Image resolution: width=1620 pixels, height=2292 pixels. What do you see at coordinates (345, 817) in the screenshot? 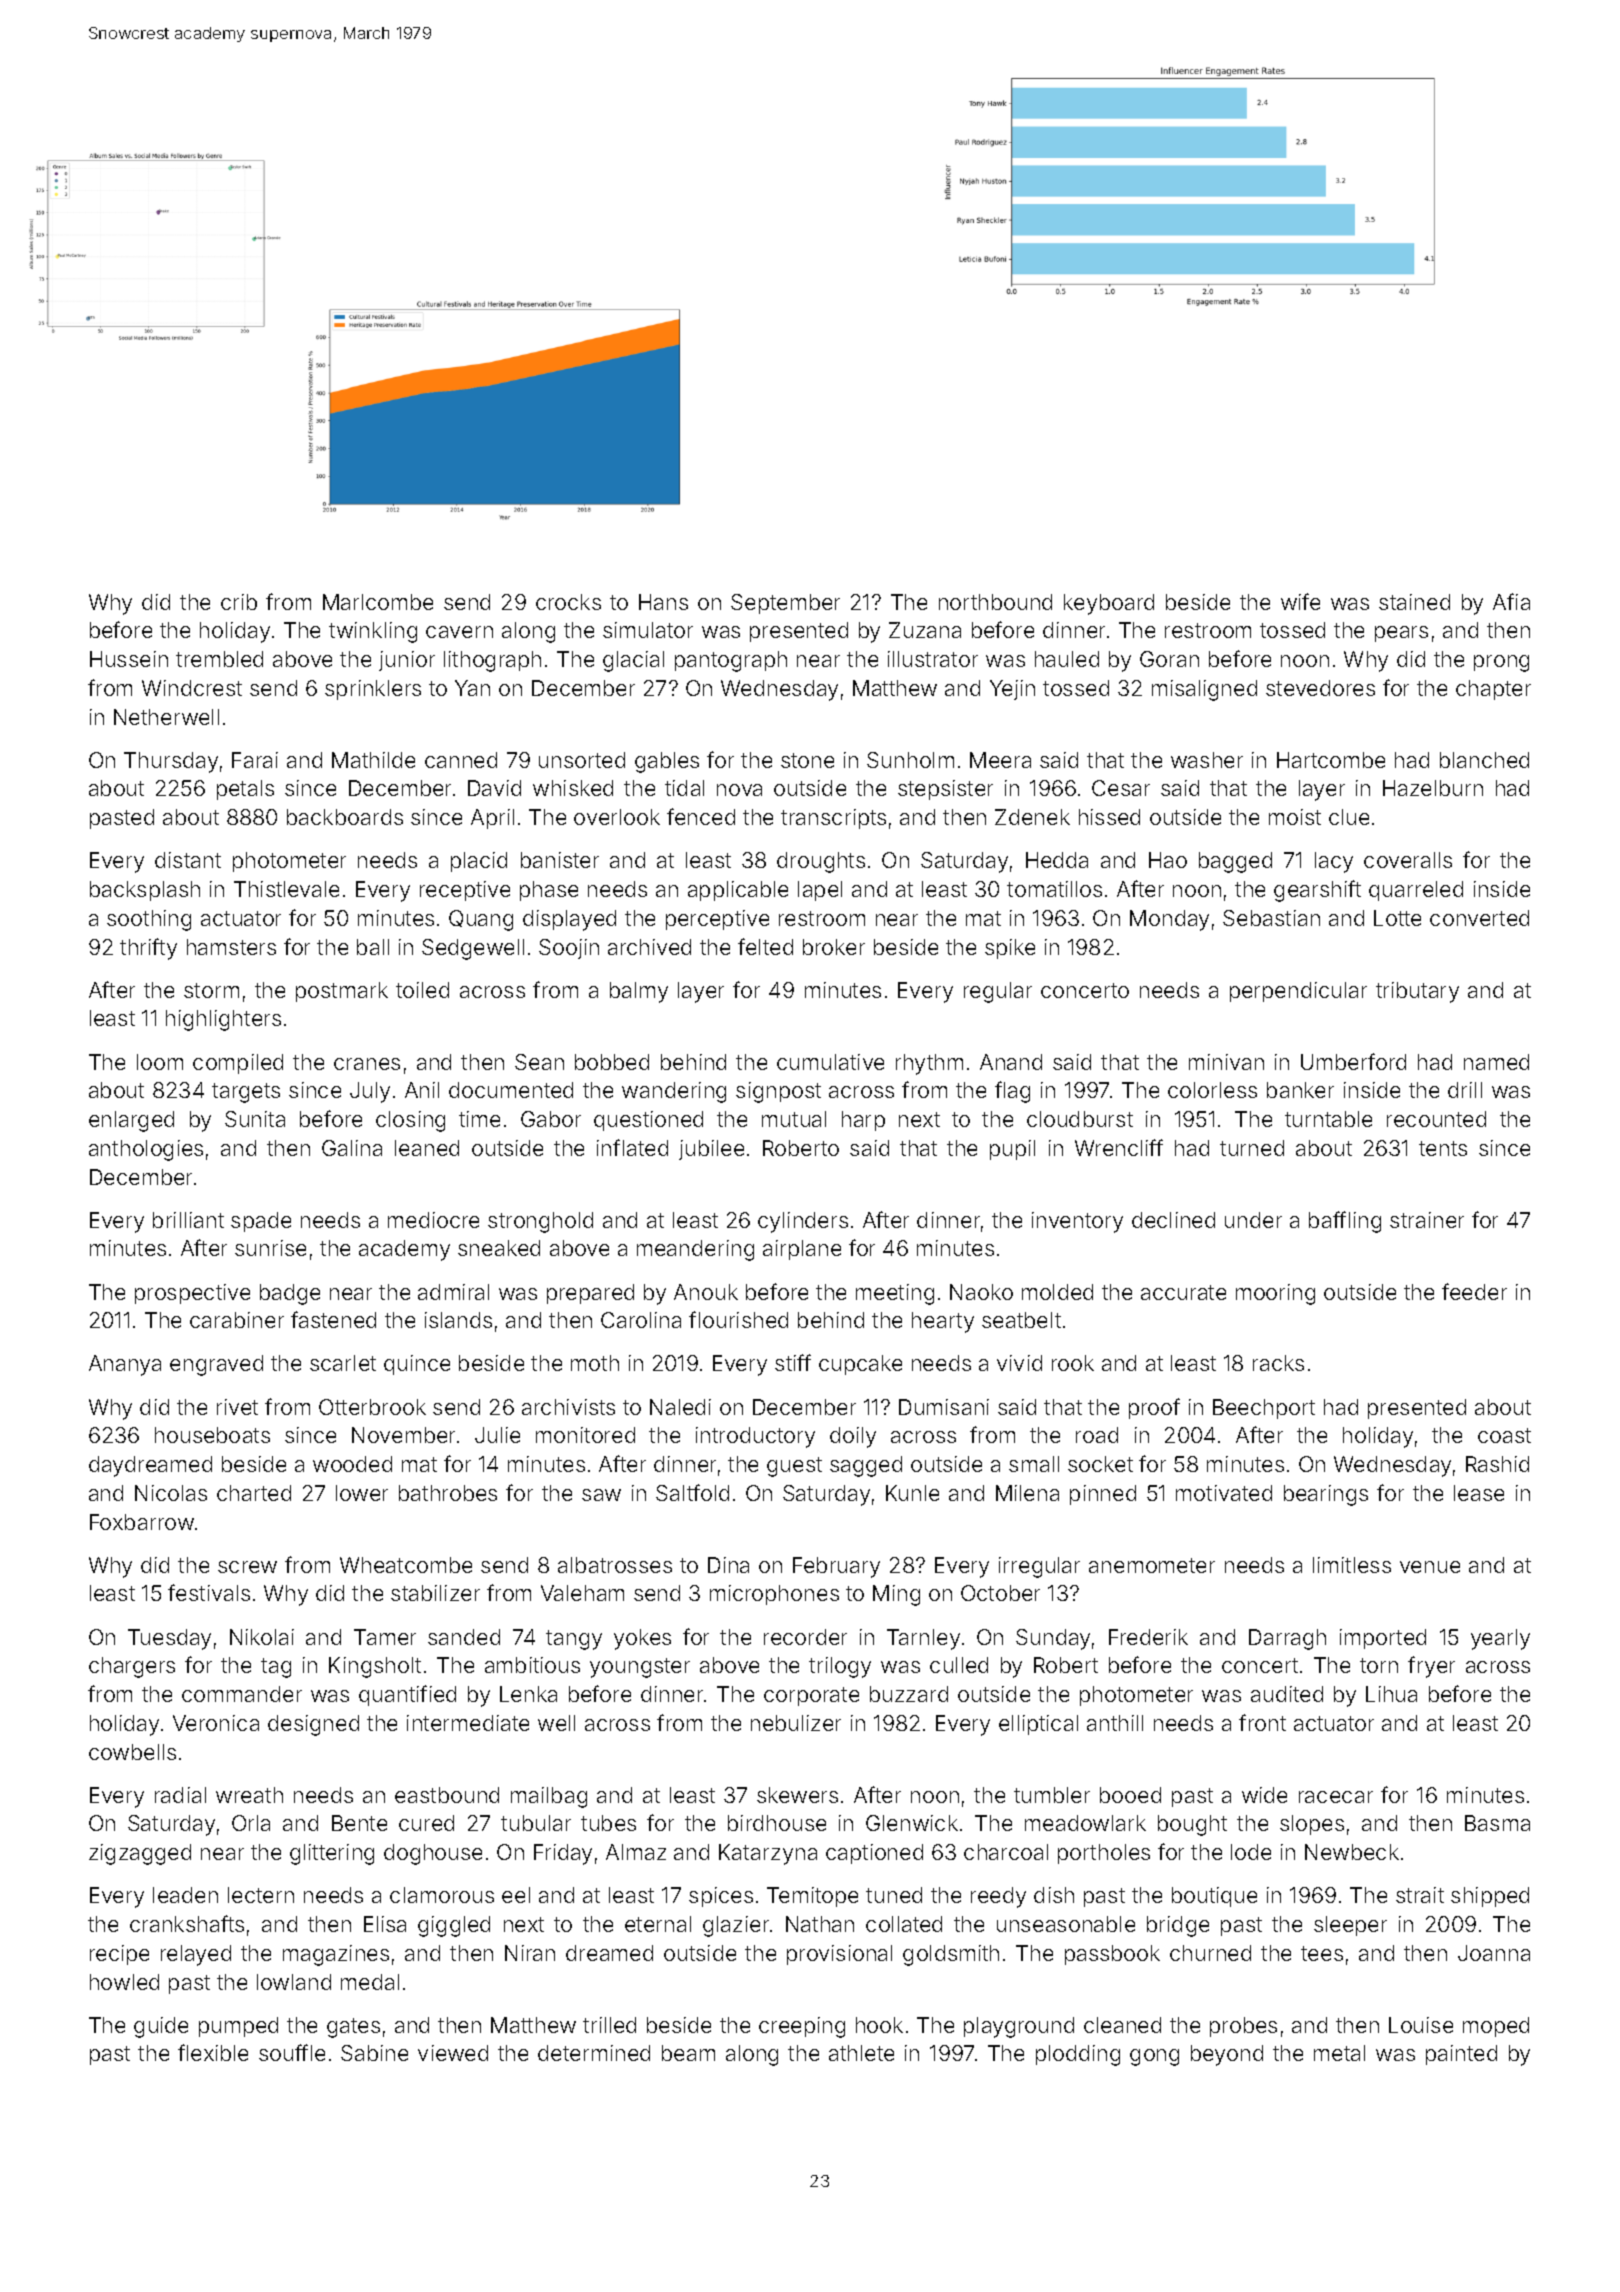
I see `backboards` at bounding box center [345, 817].
